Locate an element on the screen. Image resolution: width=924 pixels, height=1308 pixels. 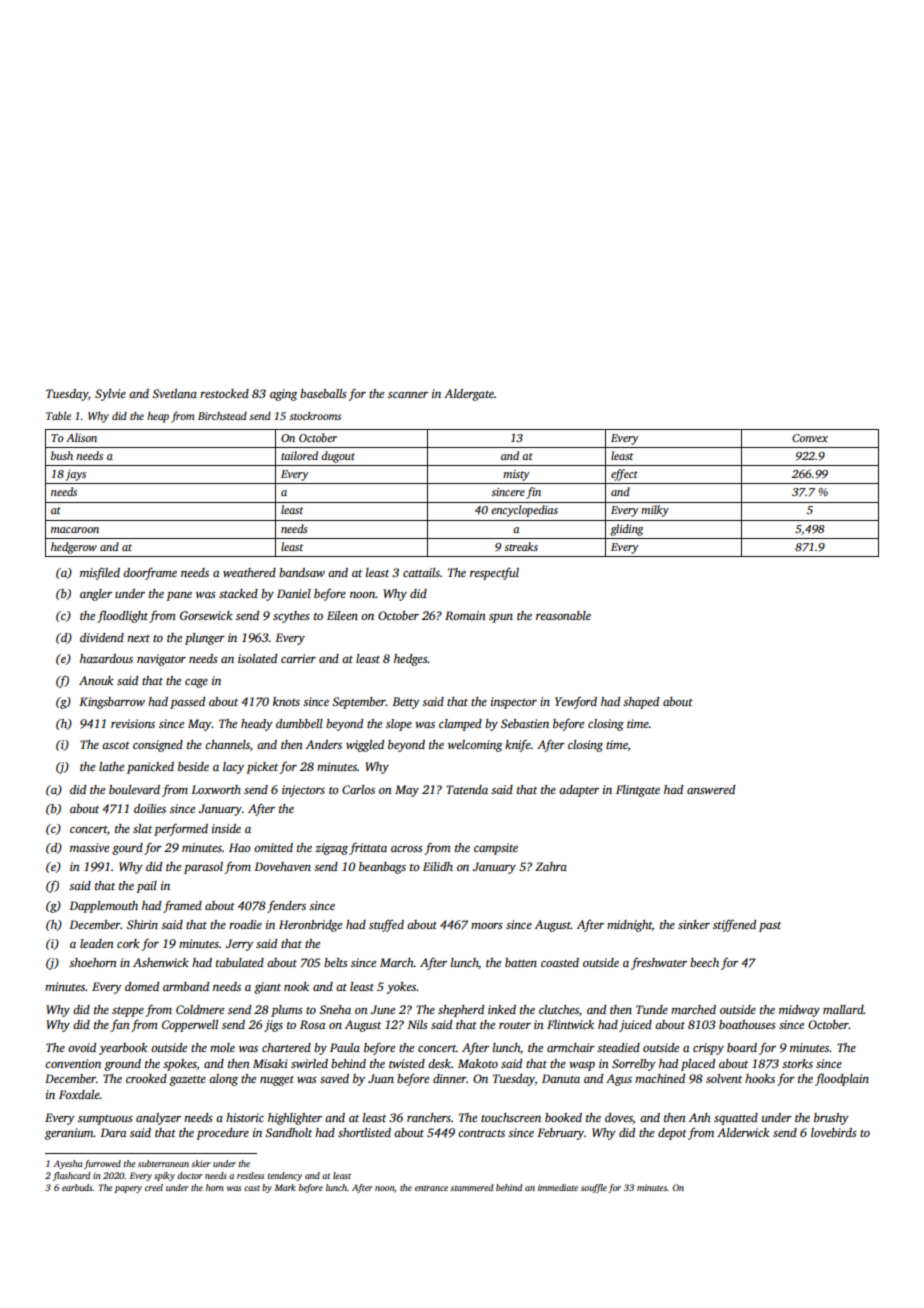
tabulated is located at coordinates (240, 962).
